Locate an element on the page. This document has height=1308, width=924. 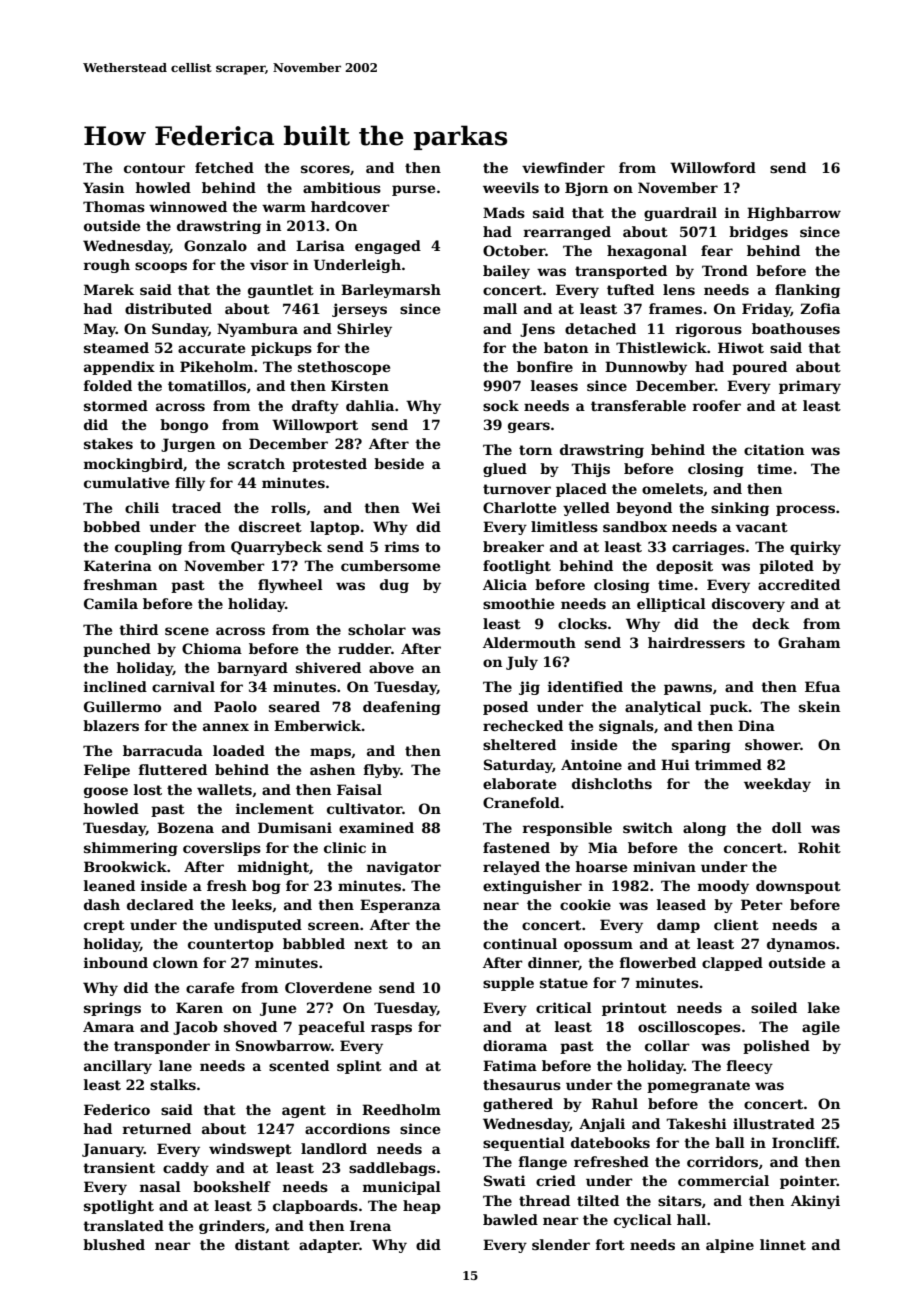
diorama is located at coordinates (515, 1045).
